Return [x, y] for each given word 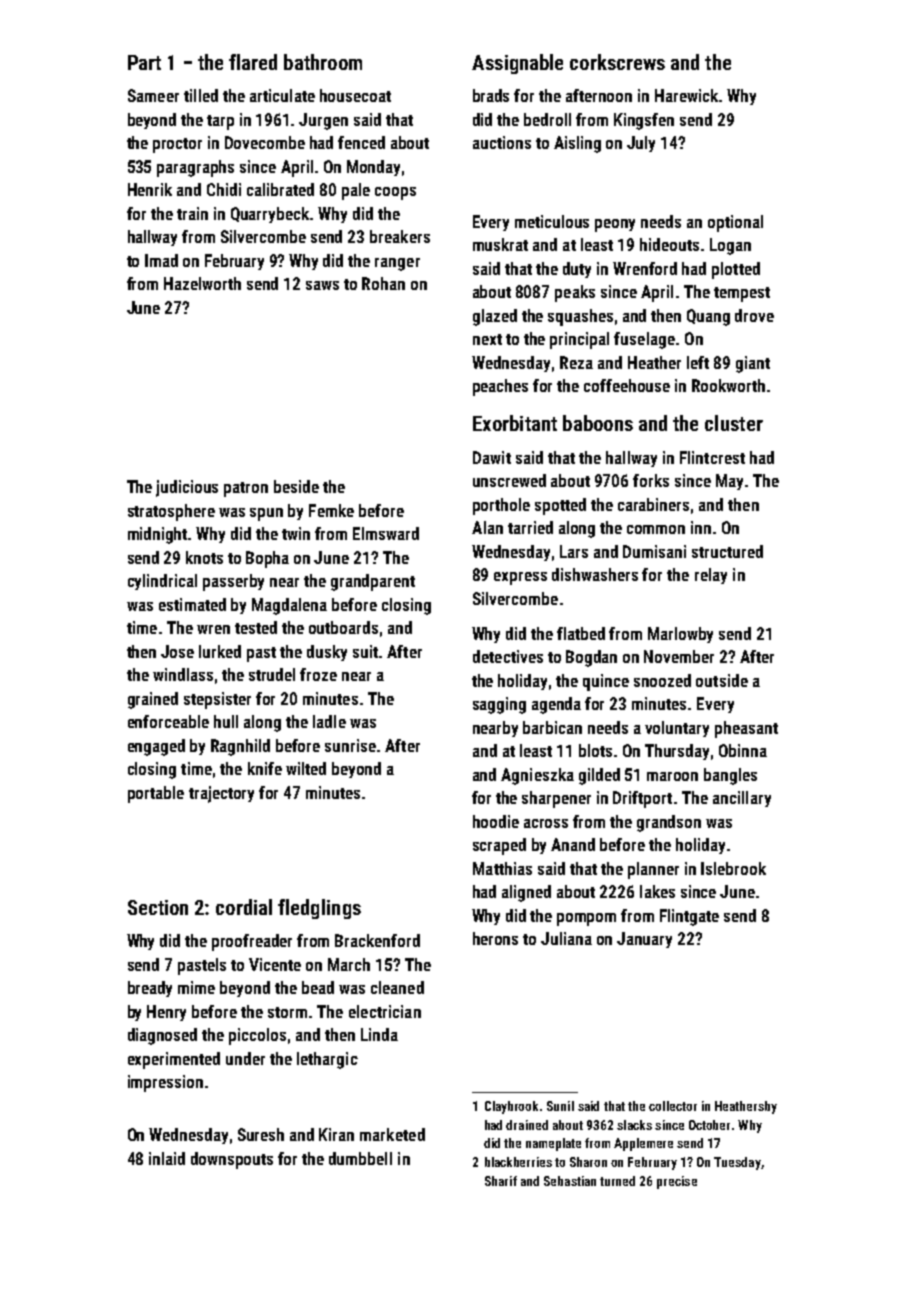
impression [165, 1083]
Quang [708, 317]
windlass [183, 674]
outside [722, 680]
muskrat [500, 244]
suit [365, 651]
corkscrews [617, 62]
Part [144, 62]
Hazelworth [202, 283]
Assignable [517, 64]
